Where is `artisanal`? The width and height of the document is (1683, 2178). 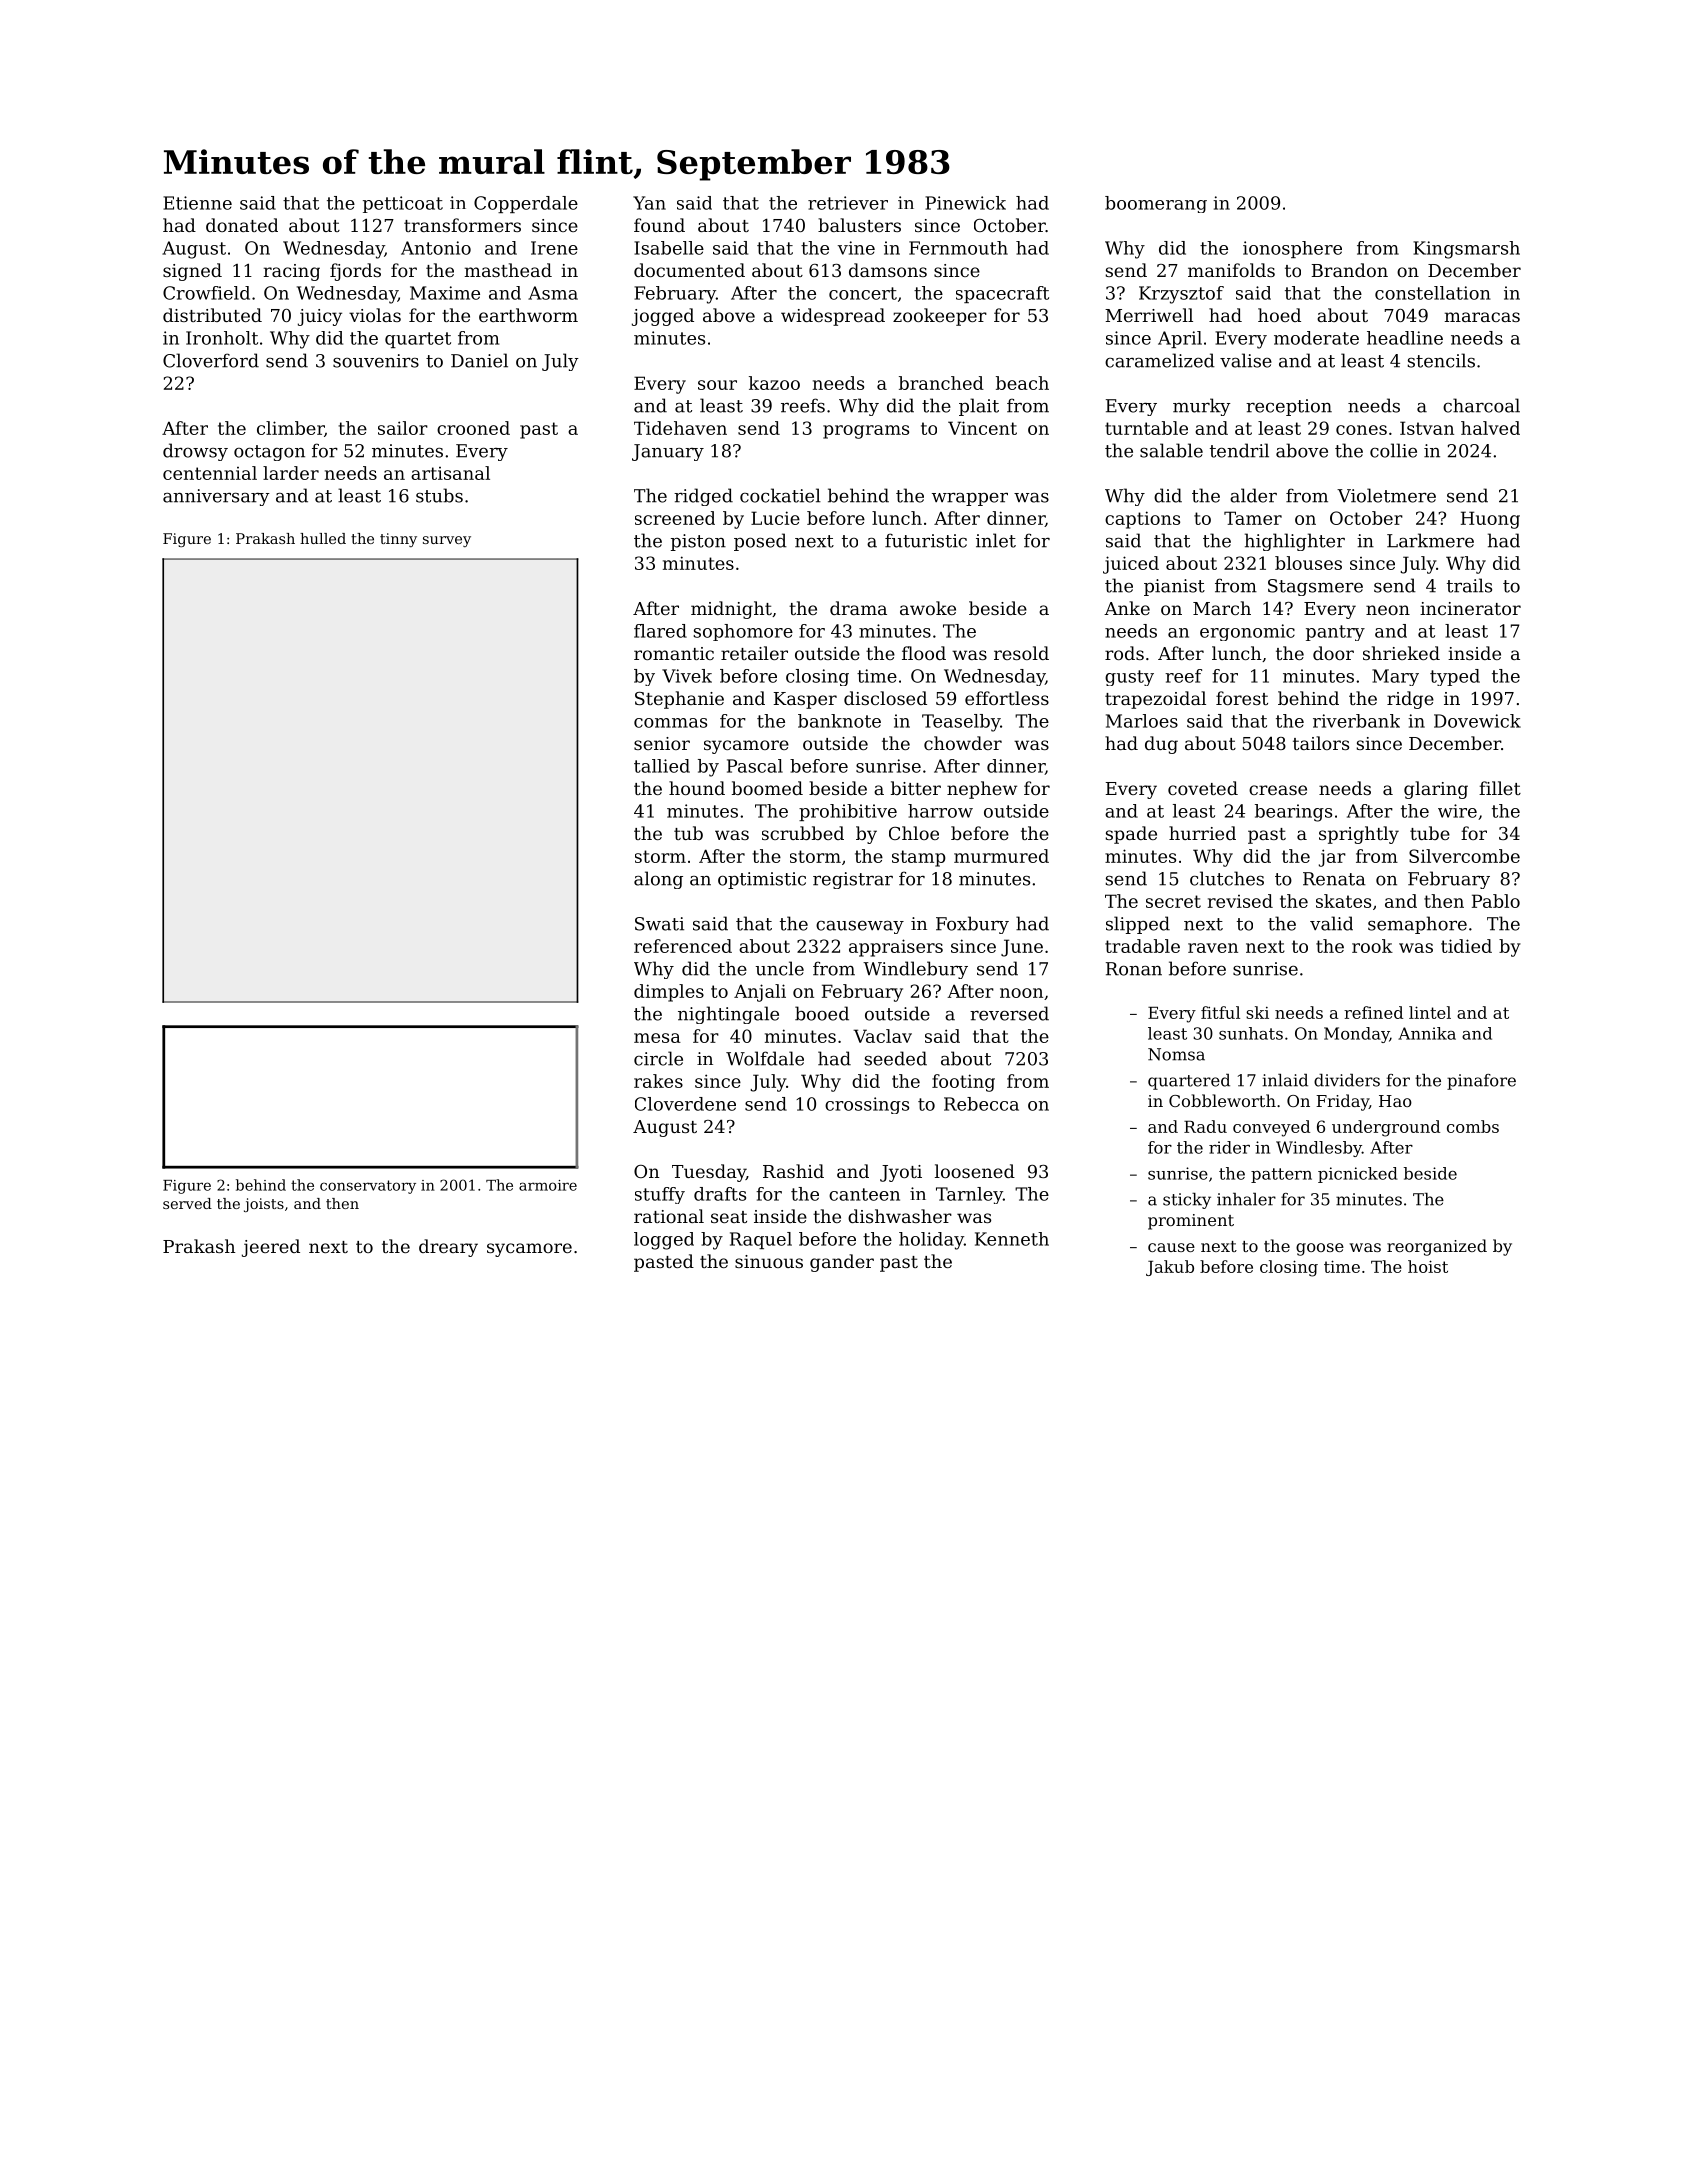
artisanal is located at coordinates (450, 473).
